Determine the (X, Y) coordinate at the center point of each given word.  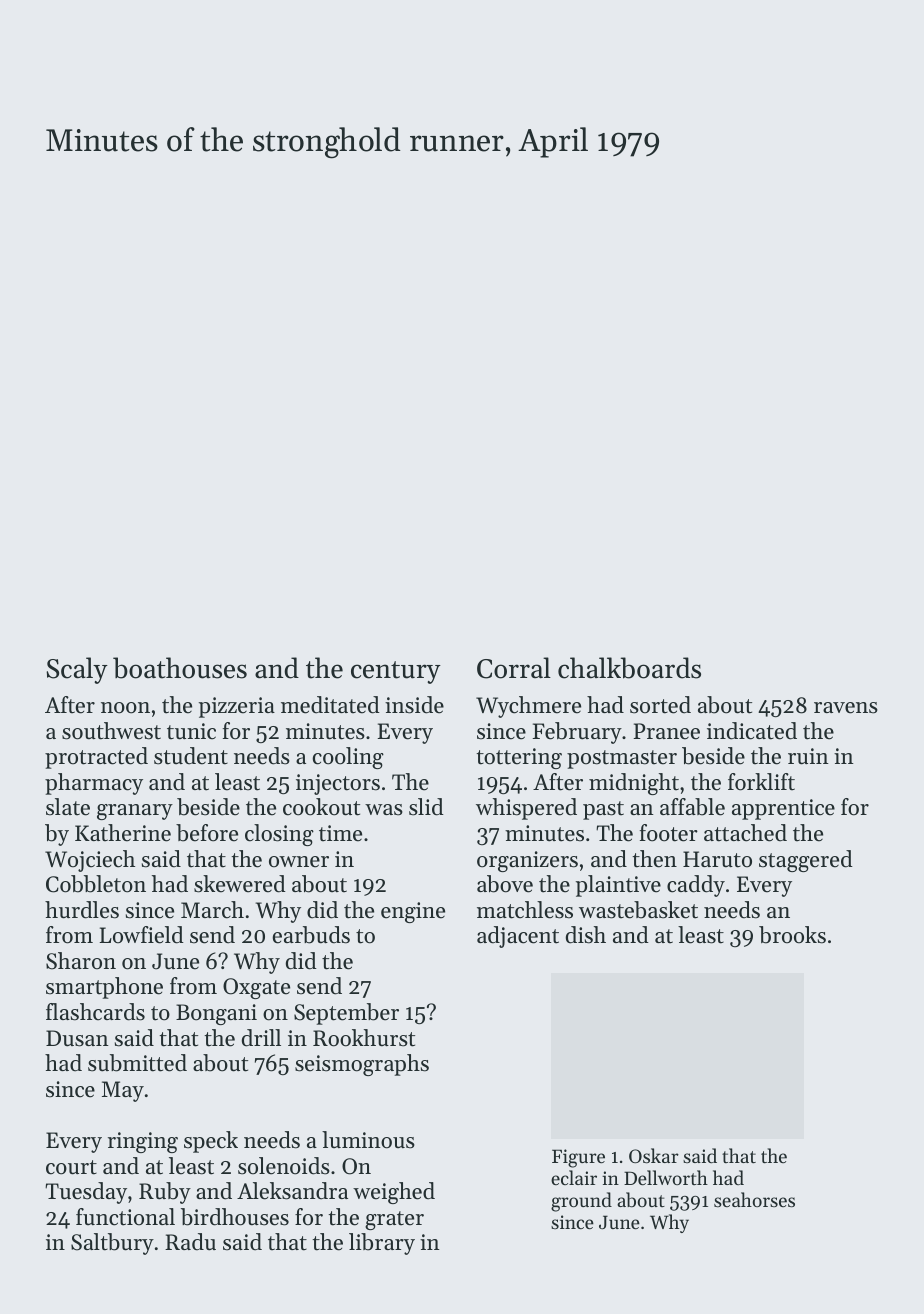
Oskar (654, 1155)
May (123, 1091)
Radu (190, 1242)
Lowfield (142, 935)
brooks (792, 935)
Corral (514, 668)
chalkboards (629, 668)
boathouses (180, 668)
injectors (338, 784)
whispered (526, 809)
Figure (578, 1158)
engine (413, 912)
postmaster (622, 759)
